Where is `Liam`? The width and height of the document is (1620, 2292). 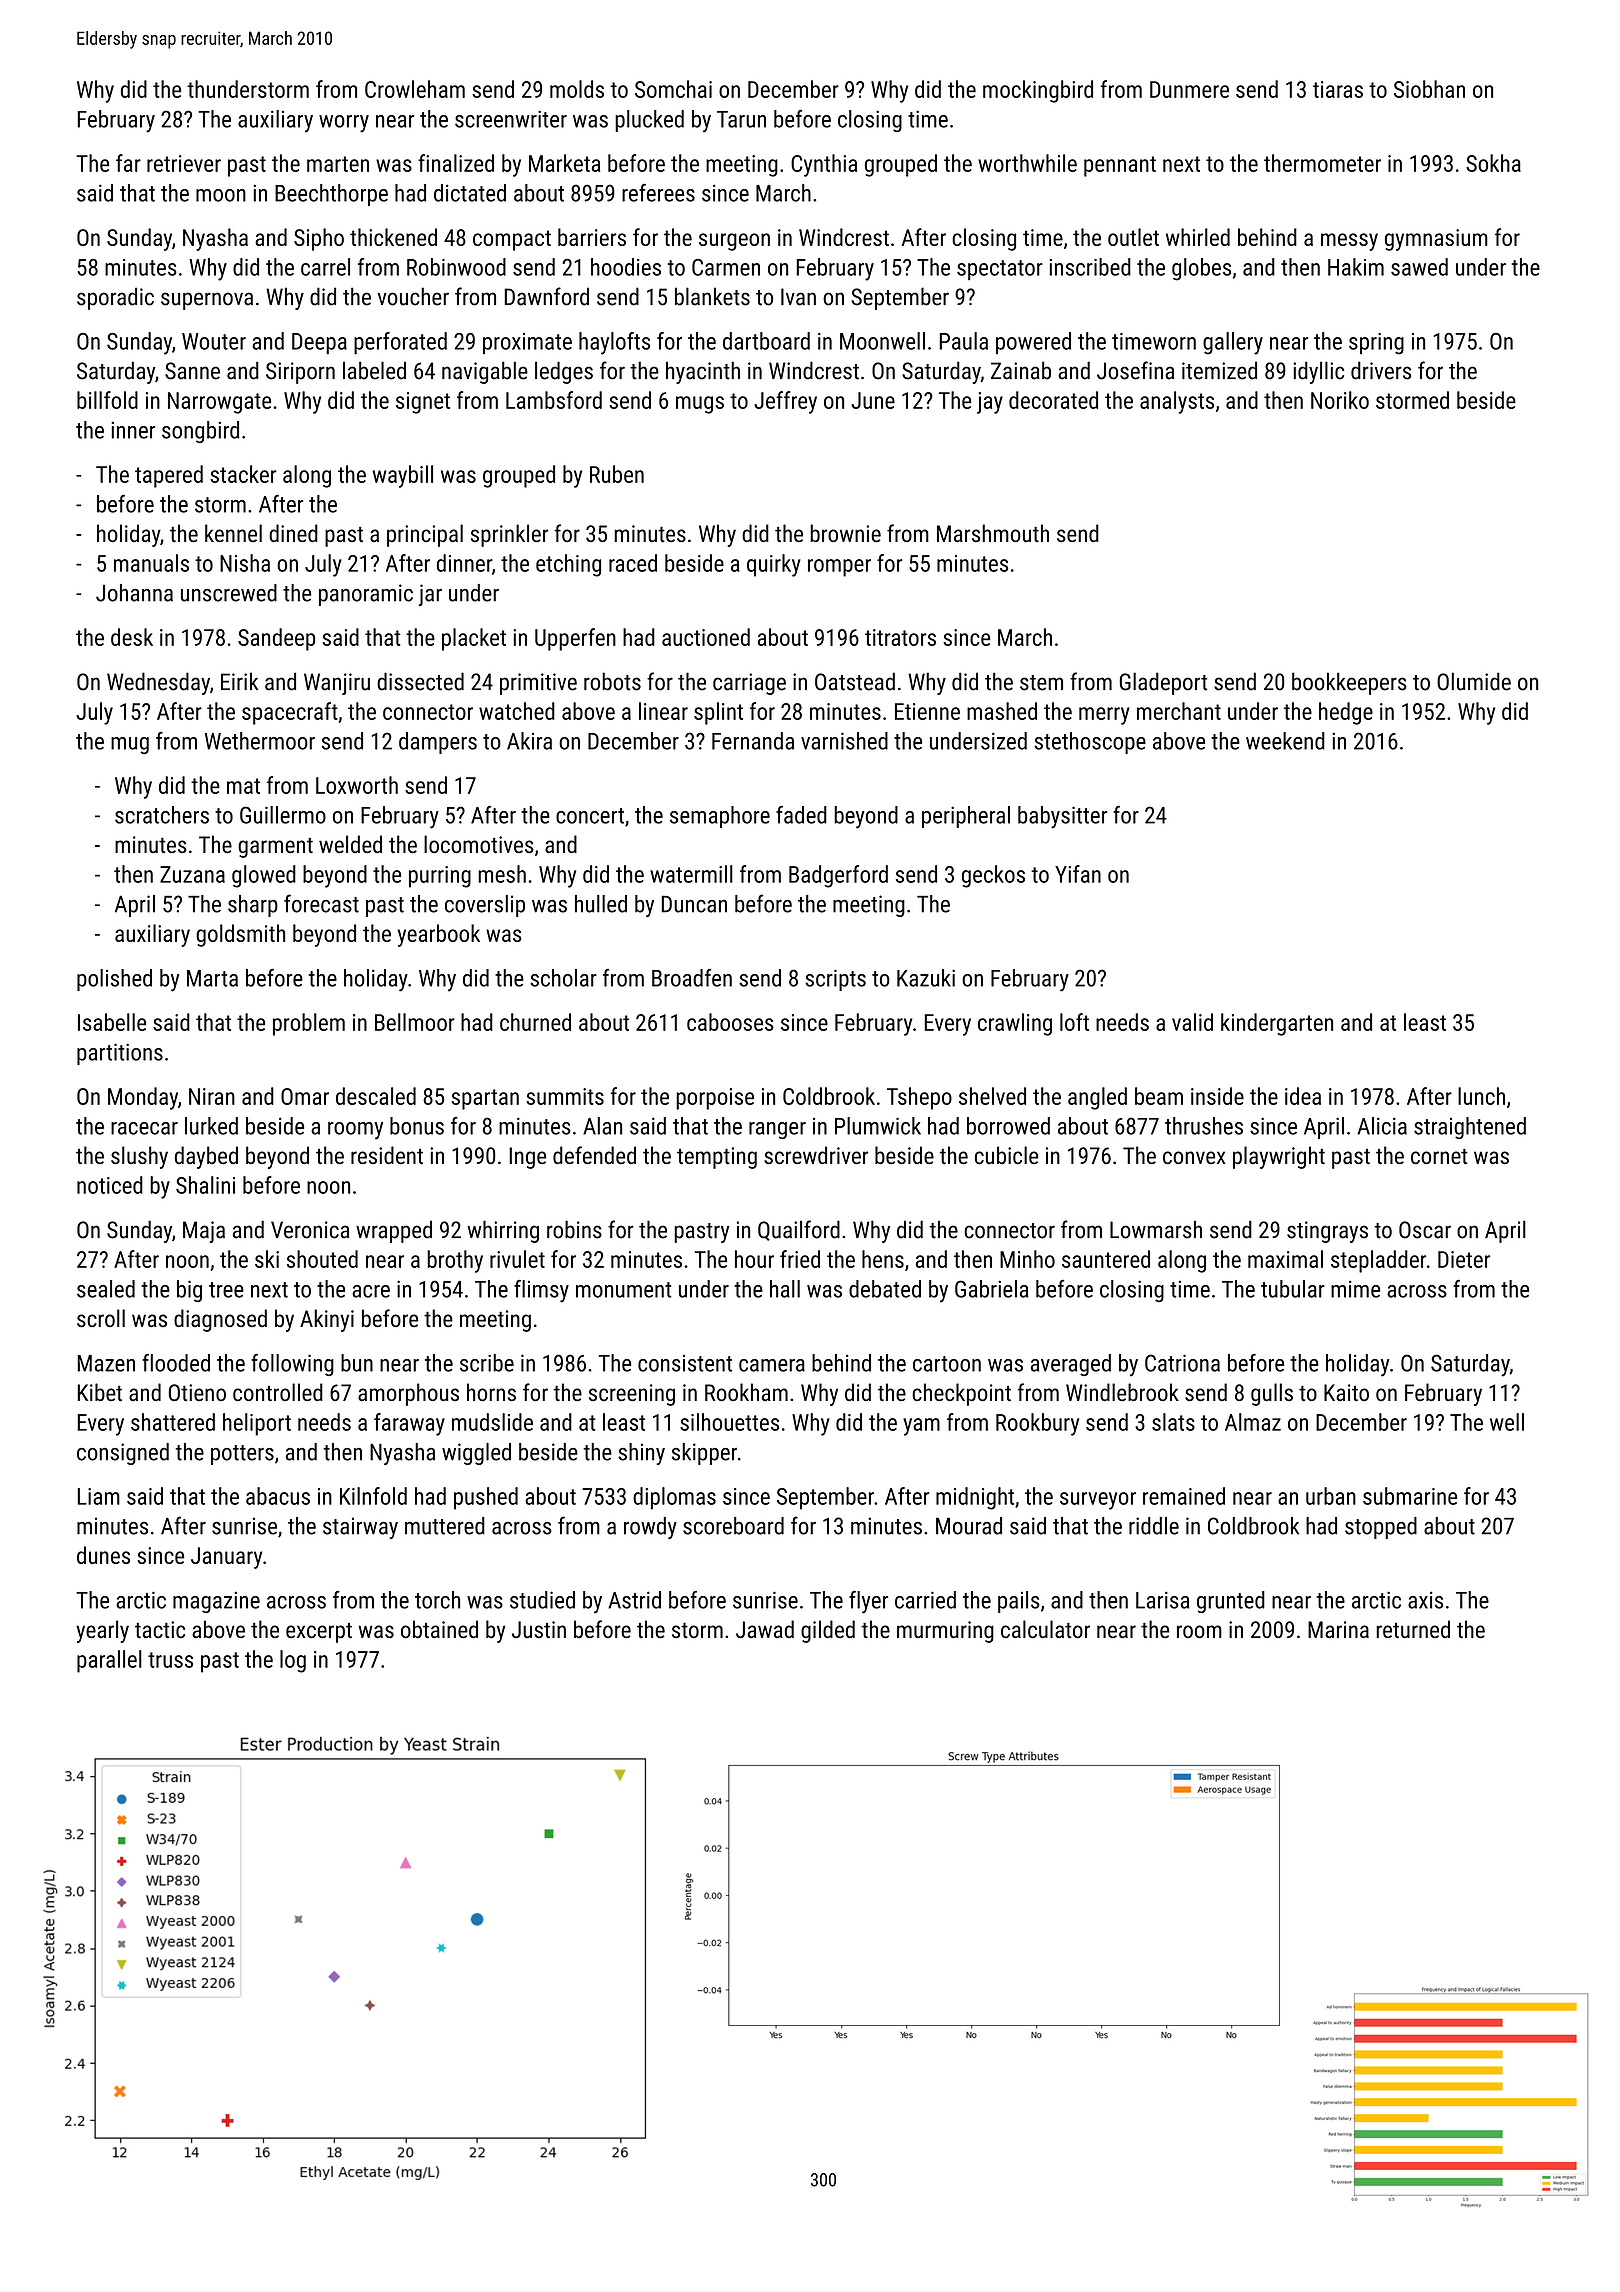 Liam is located at coordinates (98, 1496).
